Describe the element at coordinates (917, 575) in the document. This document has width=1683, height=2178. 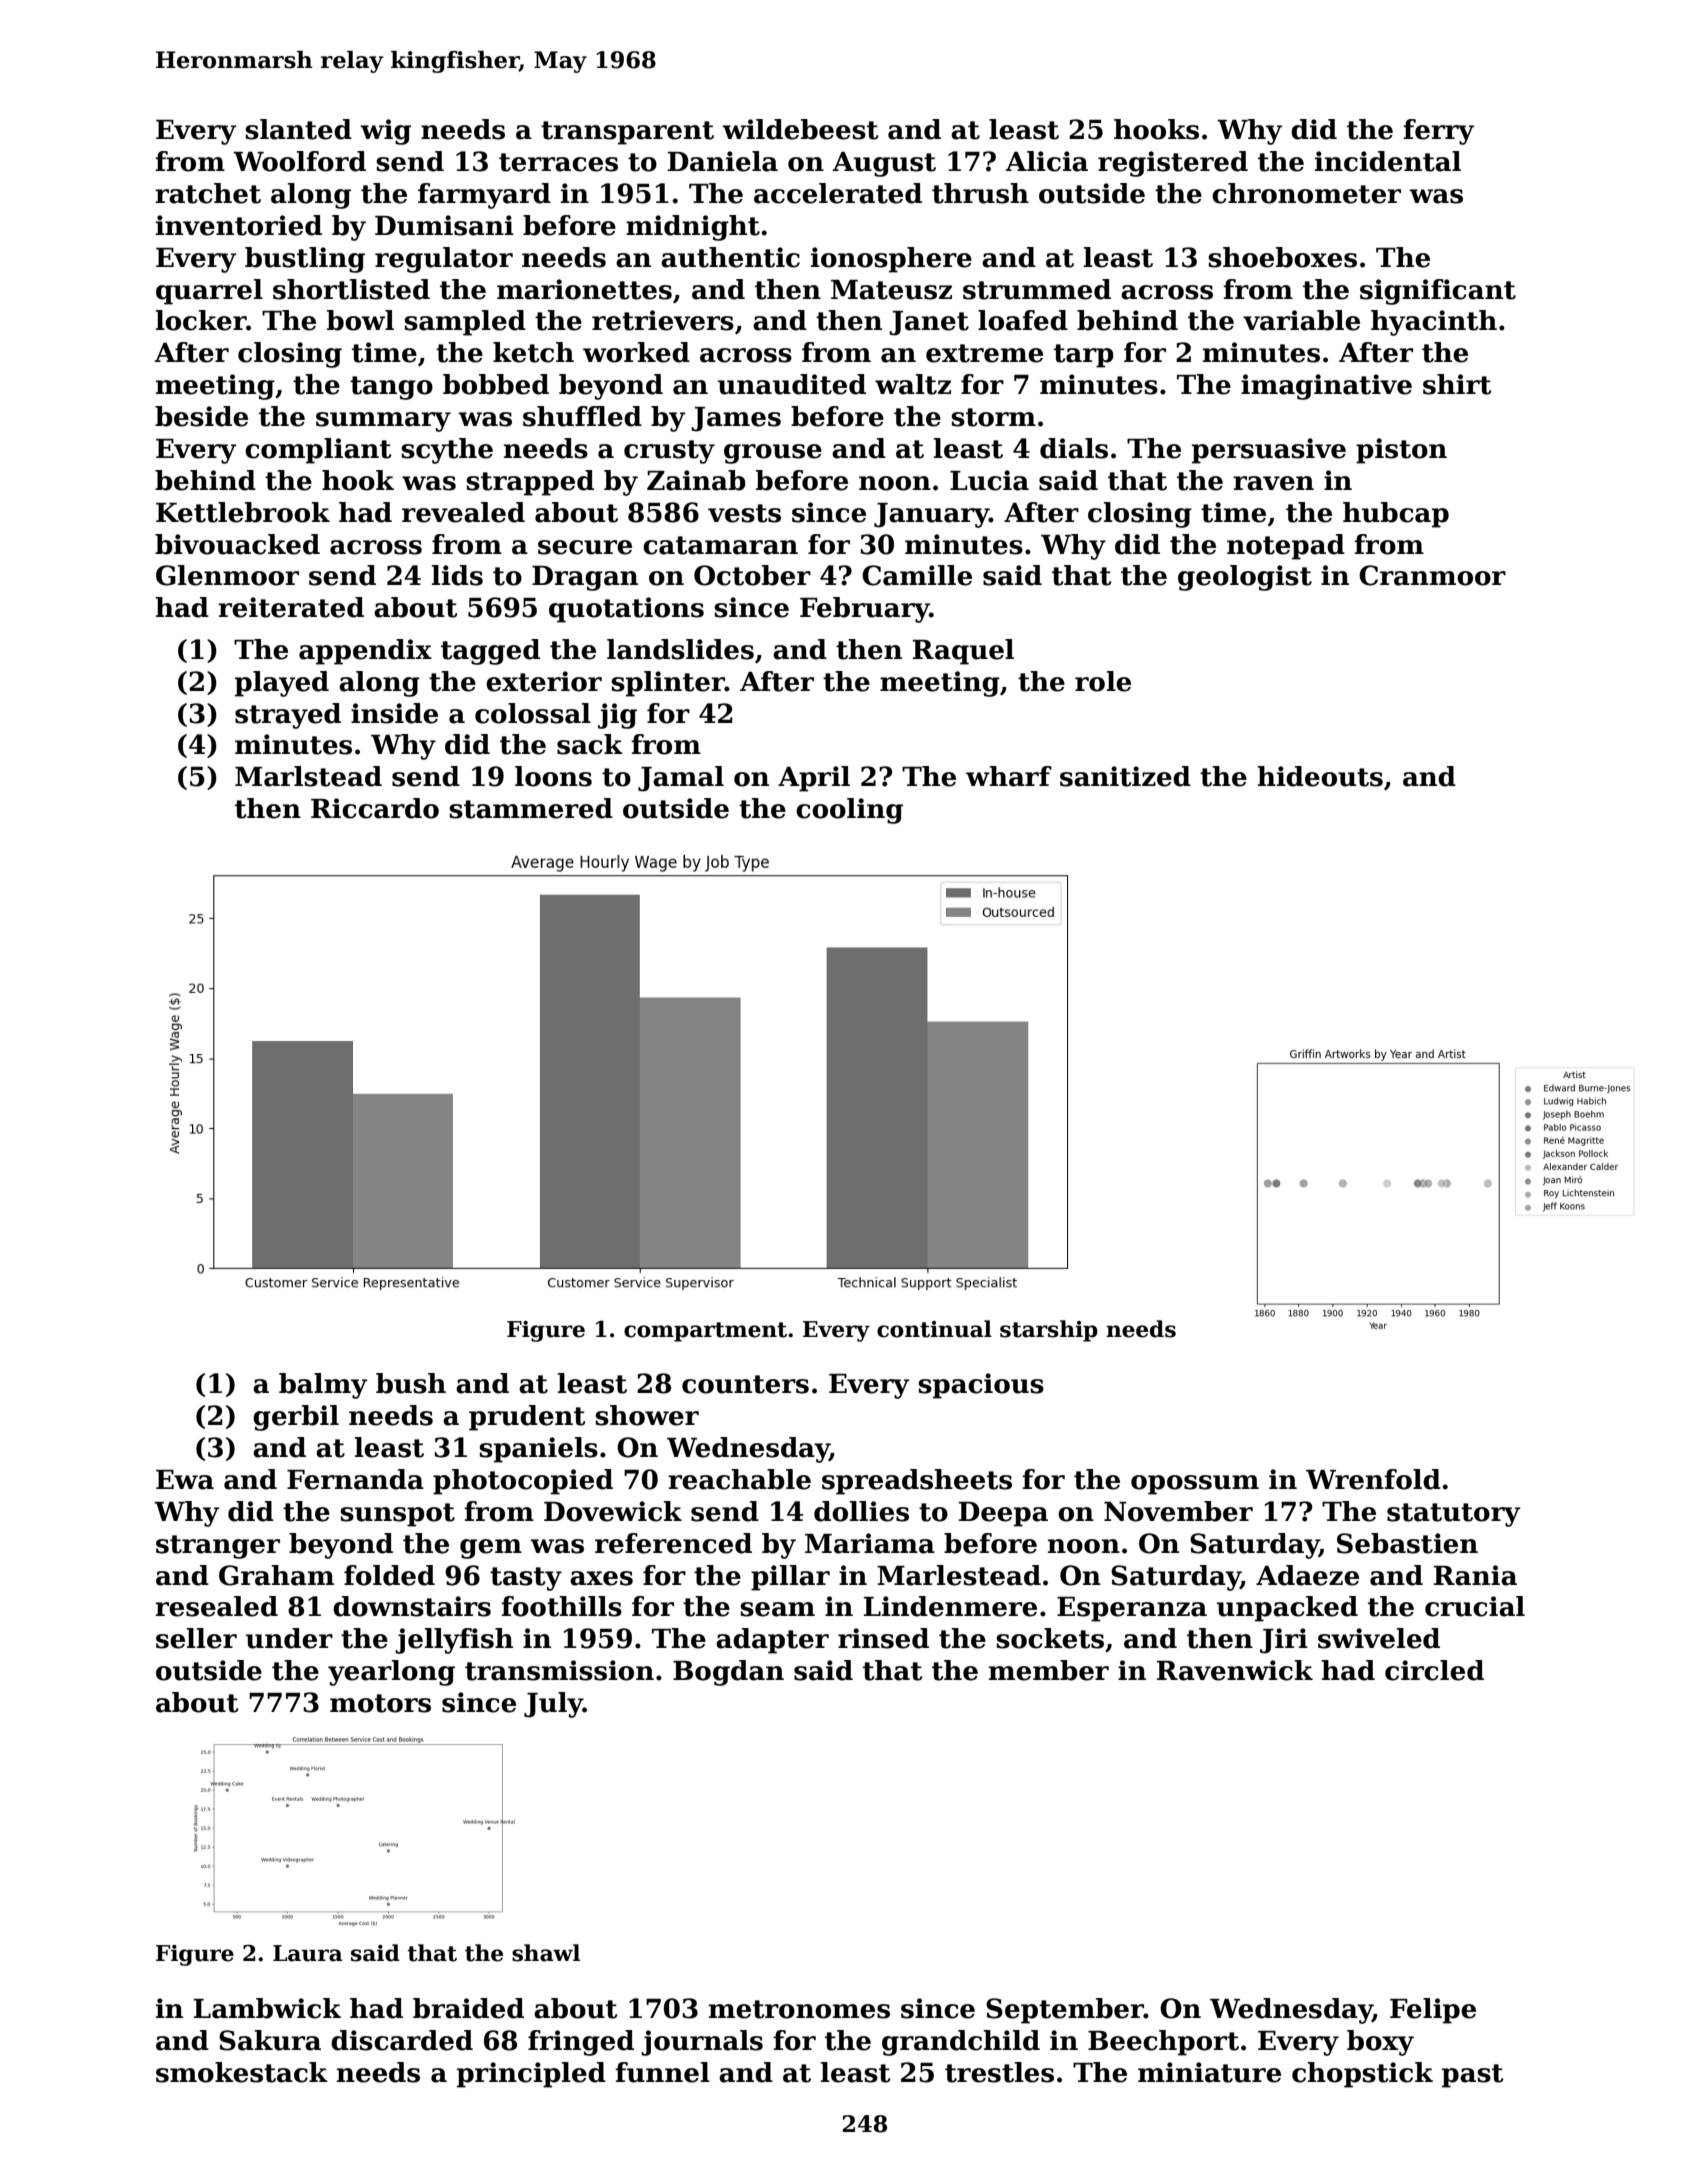
I see `Camille` at that location.
